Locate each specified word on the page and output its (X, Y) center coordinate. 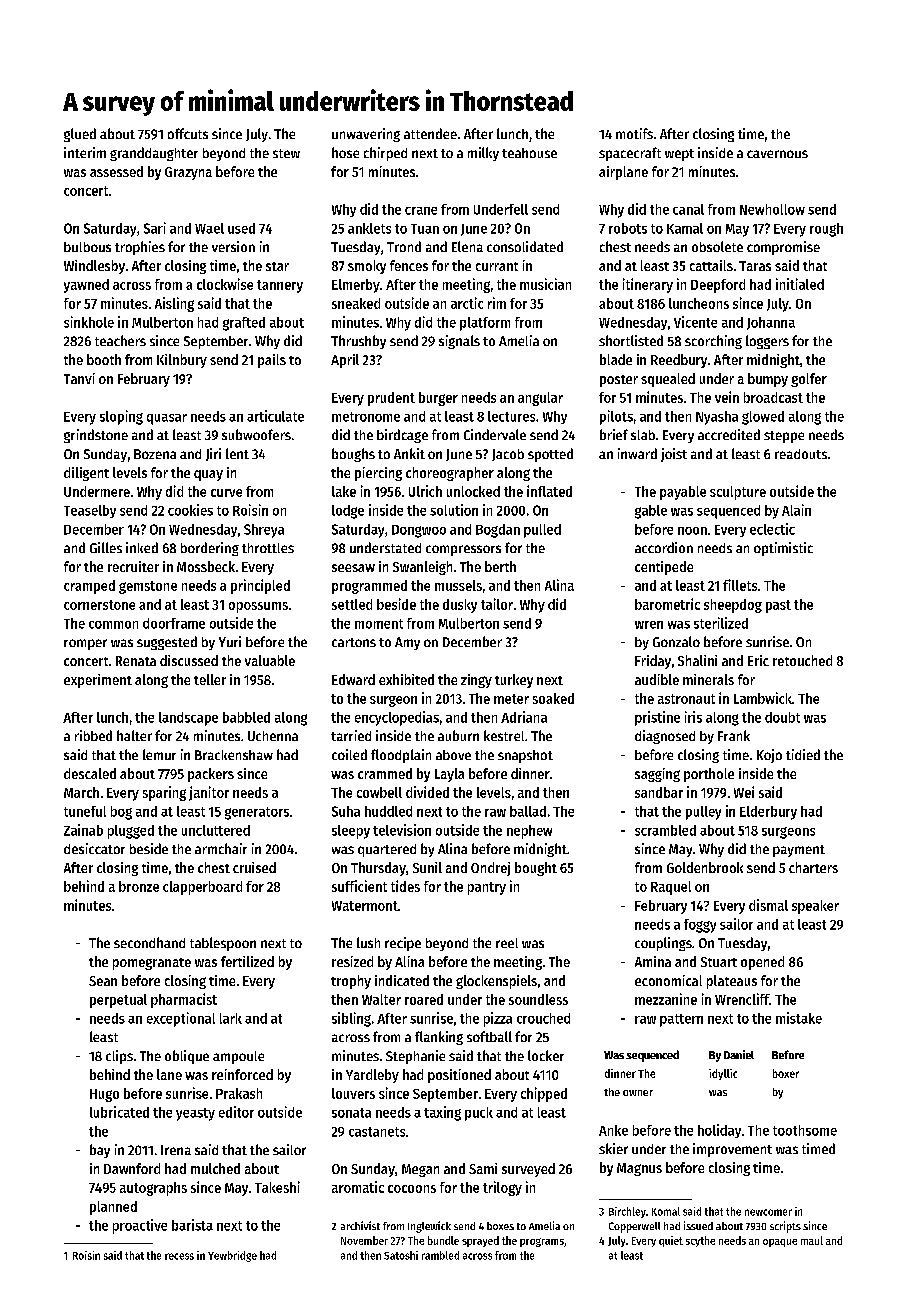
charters (813, 867)
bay (100, 1151)
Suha (346, 811)
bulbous (87, 247)
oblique (187, 1057)
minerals (708, 679)
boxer (786, 1073)
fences (409, 265)
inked (142, 547)
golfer (809, 380)
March (81, 792)
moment (379, 624)
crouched (543, 1018)
